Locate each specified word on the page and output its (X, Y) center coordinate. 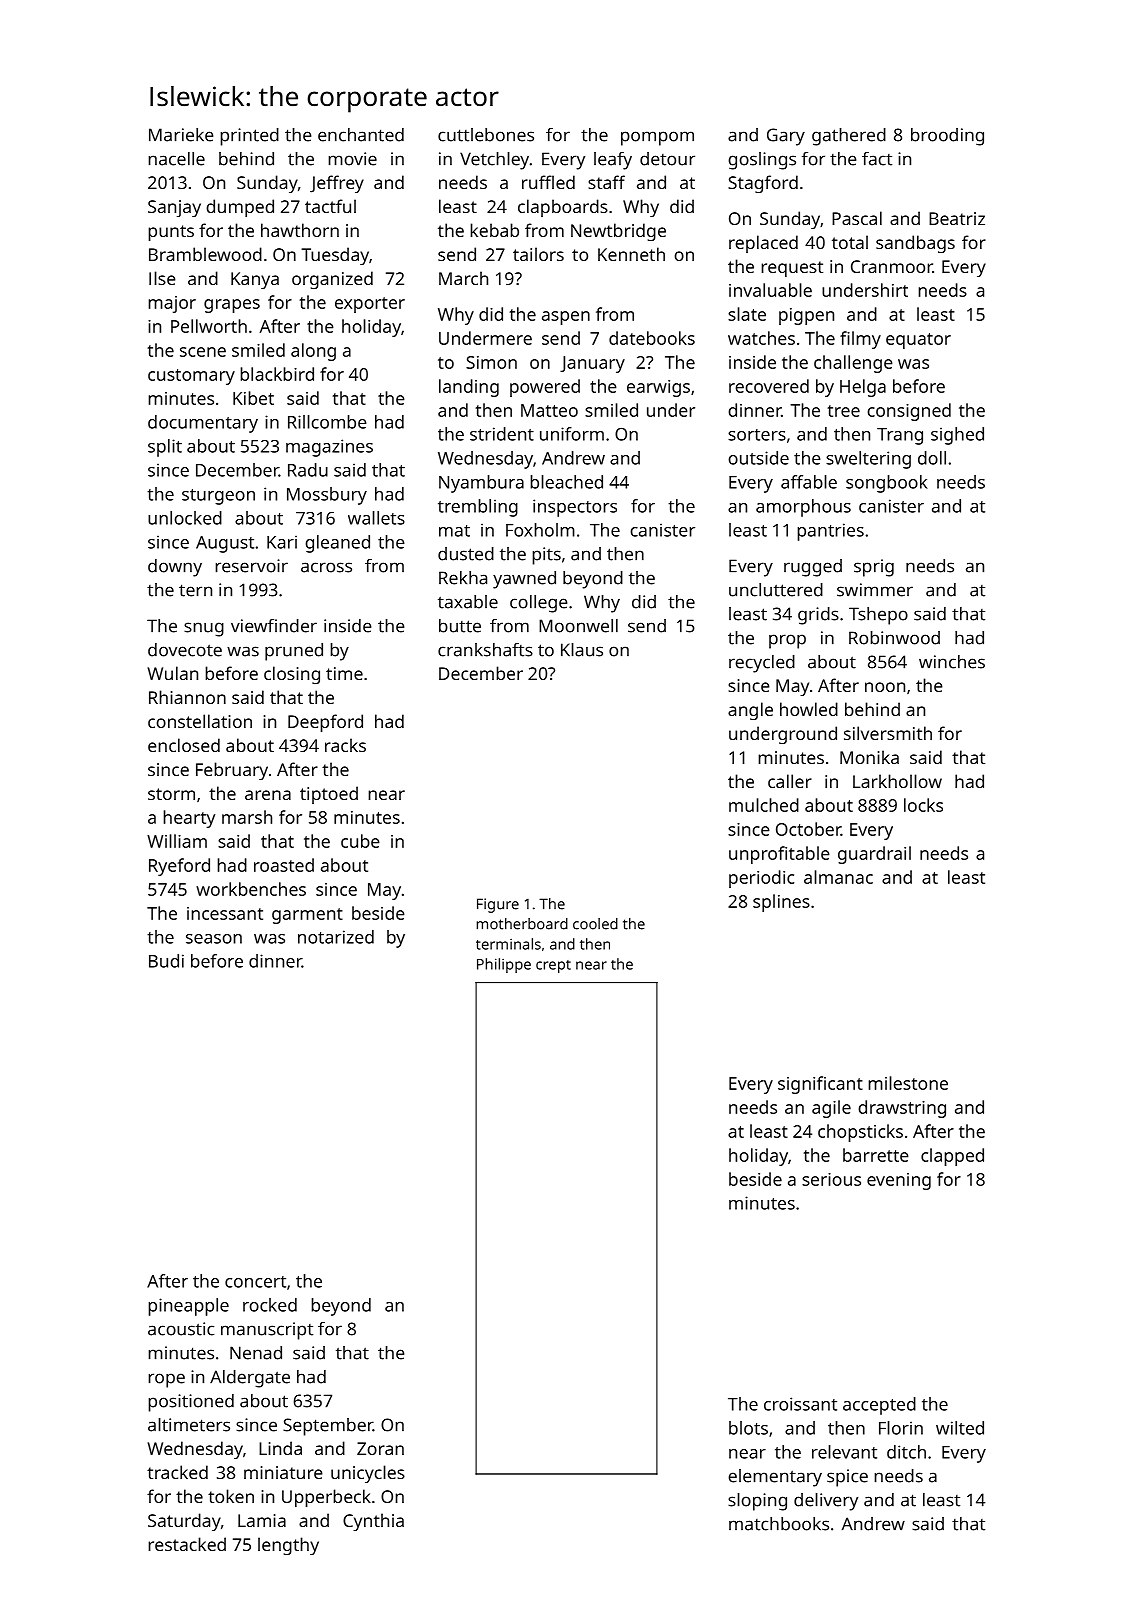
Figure (498, 905)
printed (249, 137)
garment (307, 916)
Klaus (582, 650)
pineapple (188, 1307)
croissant (800, 1404)
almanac (838, 877)
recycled (762, 664)
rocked (270, 1305)
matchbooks (779, 1524)
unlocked (185, 518)
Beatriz (957, 218)
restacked (187, 1544)
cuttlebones (486, 135)
